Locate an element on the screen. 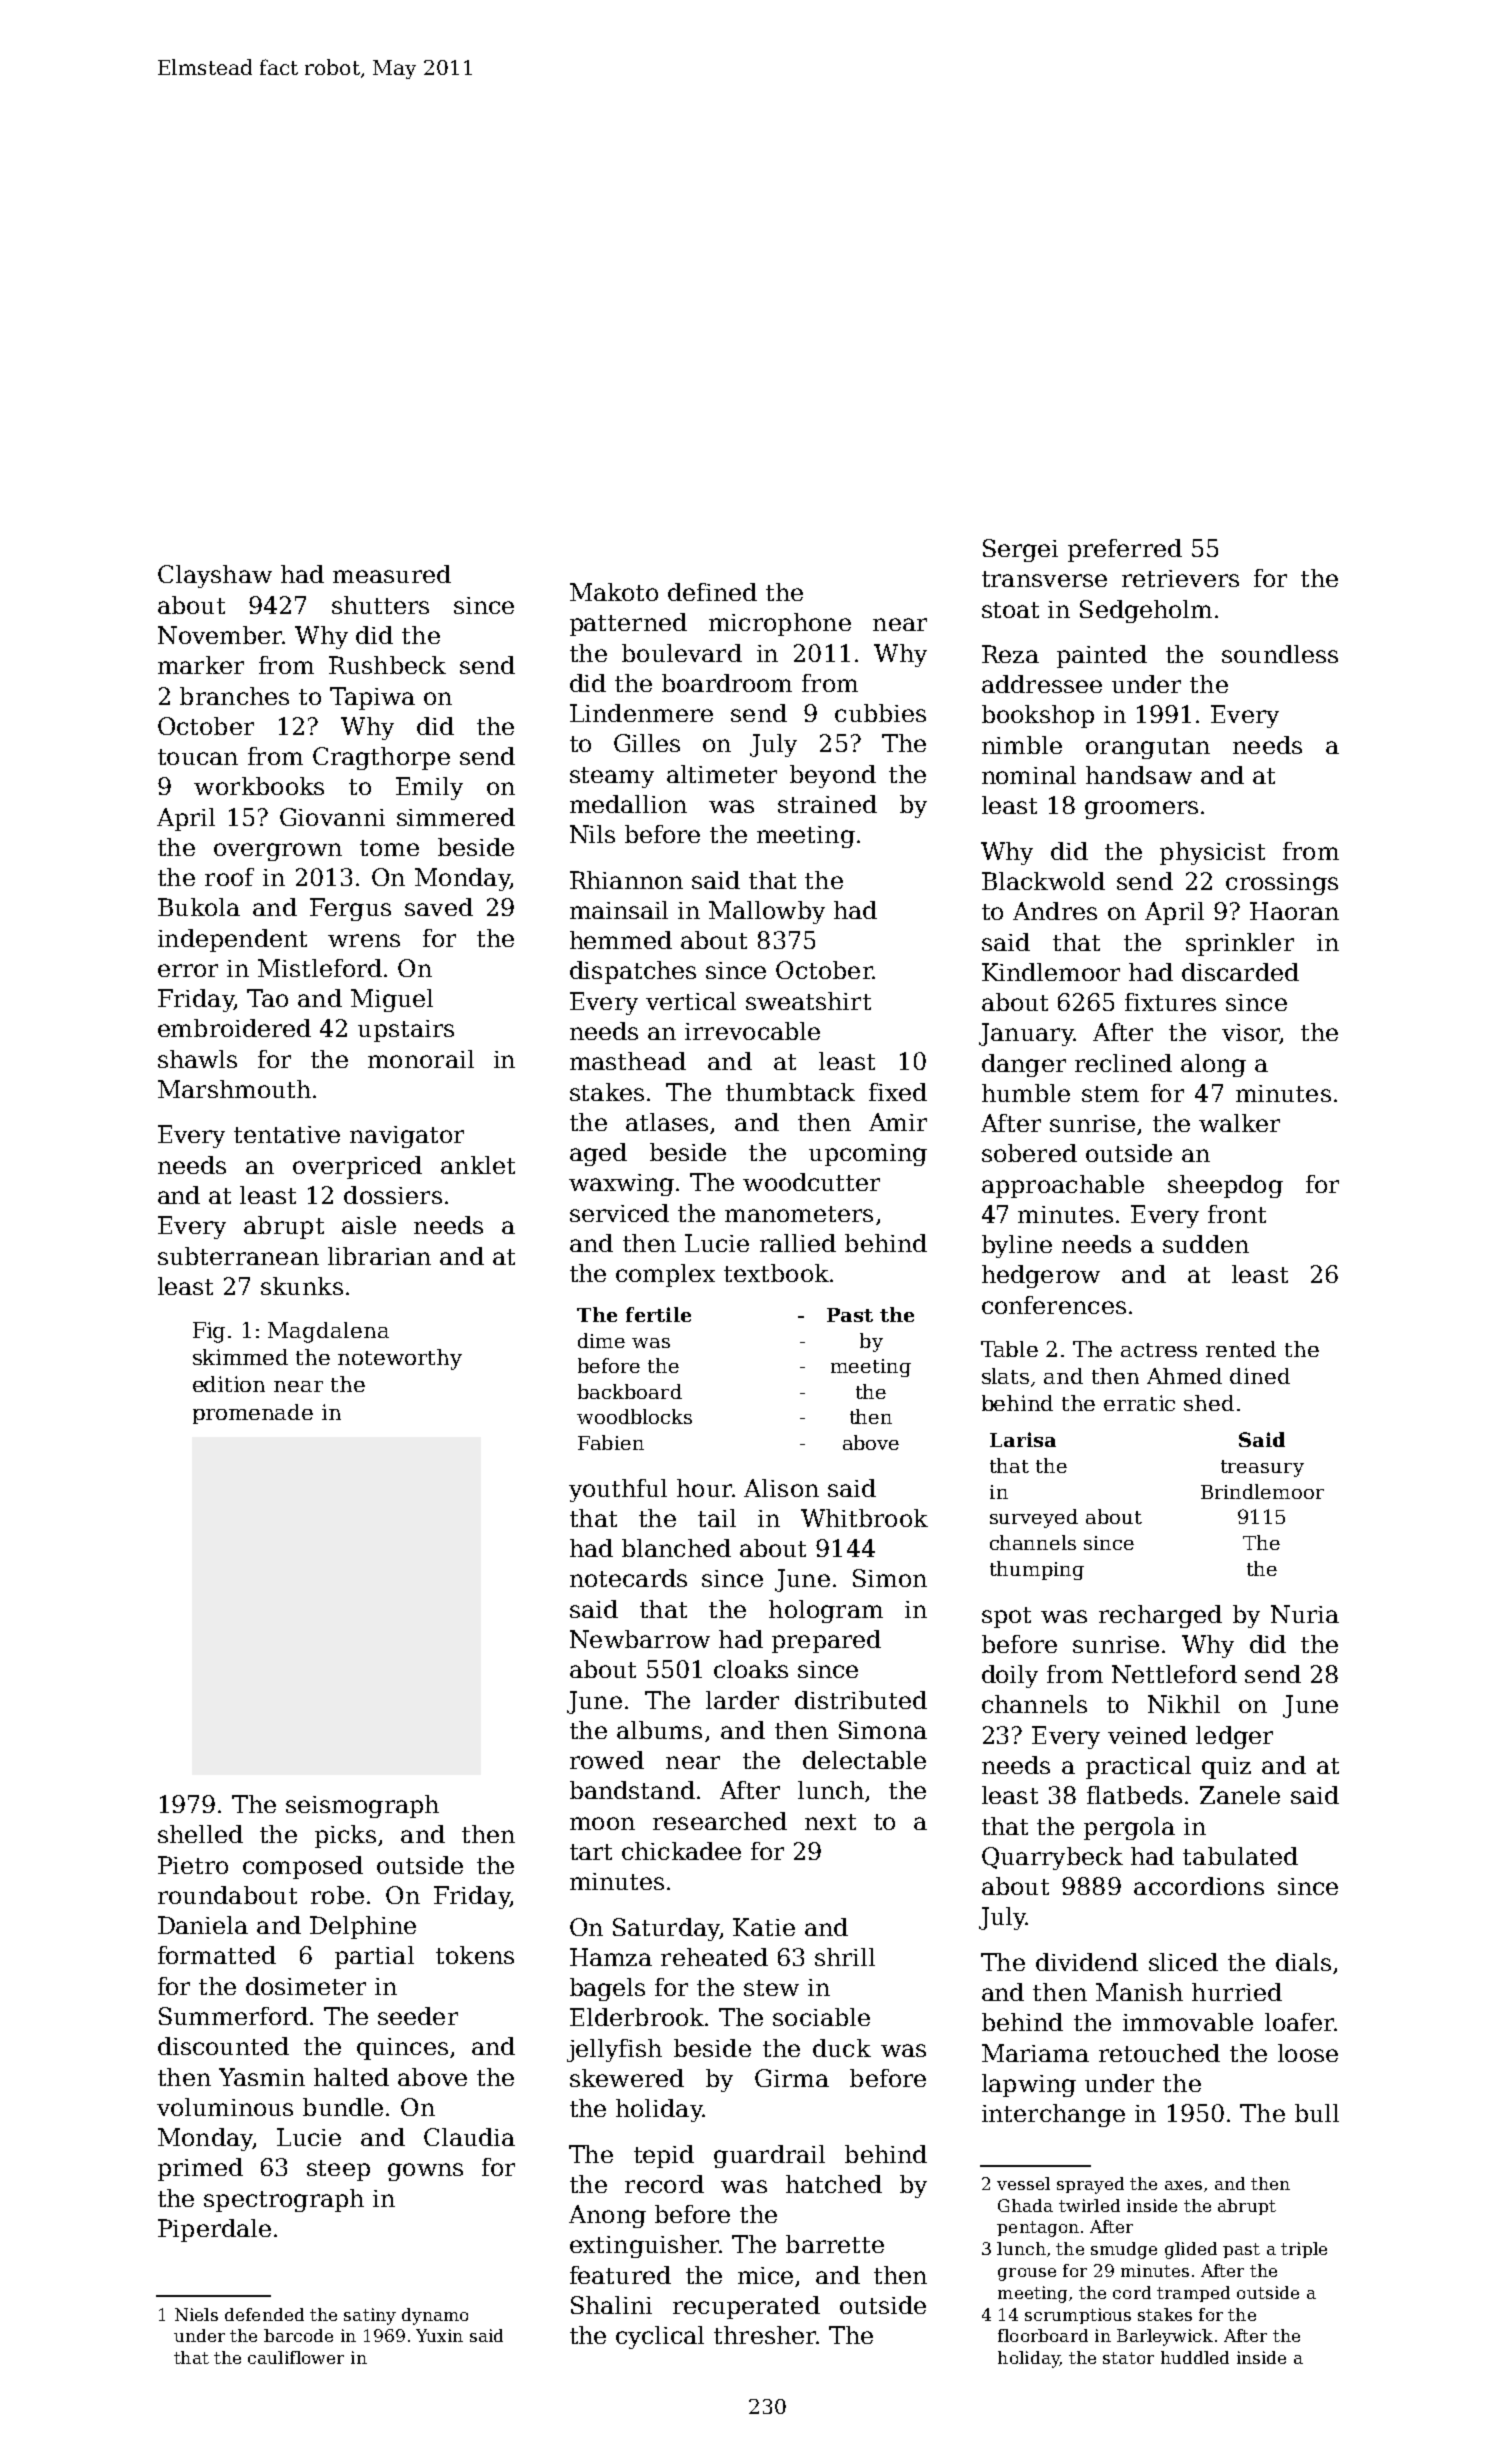  huddled is located at coordinates (1195, 2357).
